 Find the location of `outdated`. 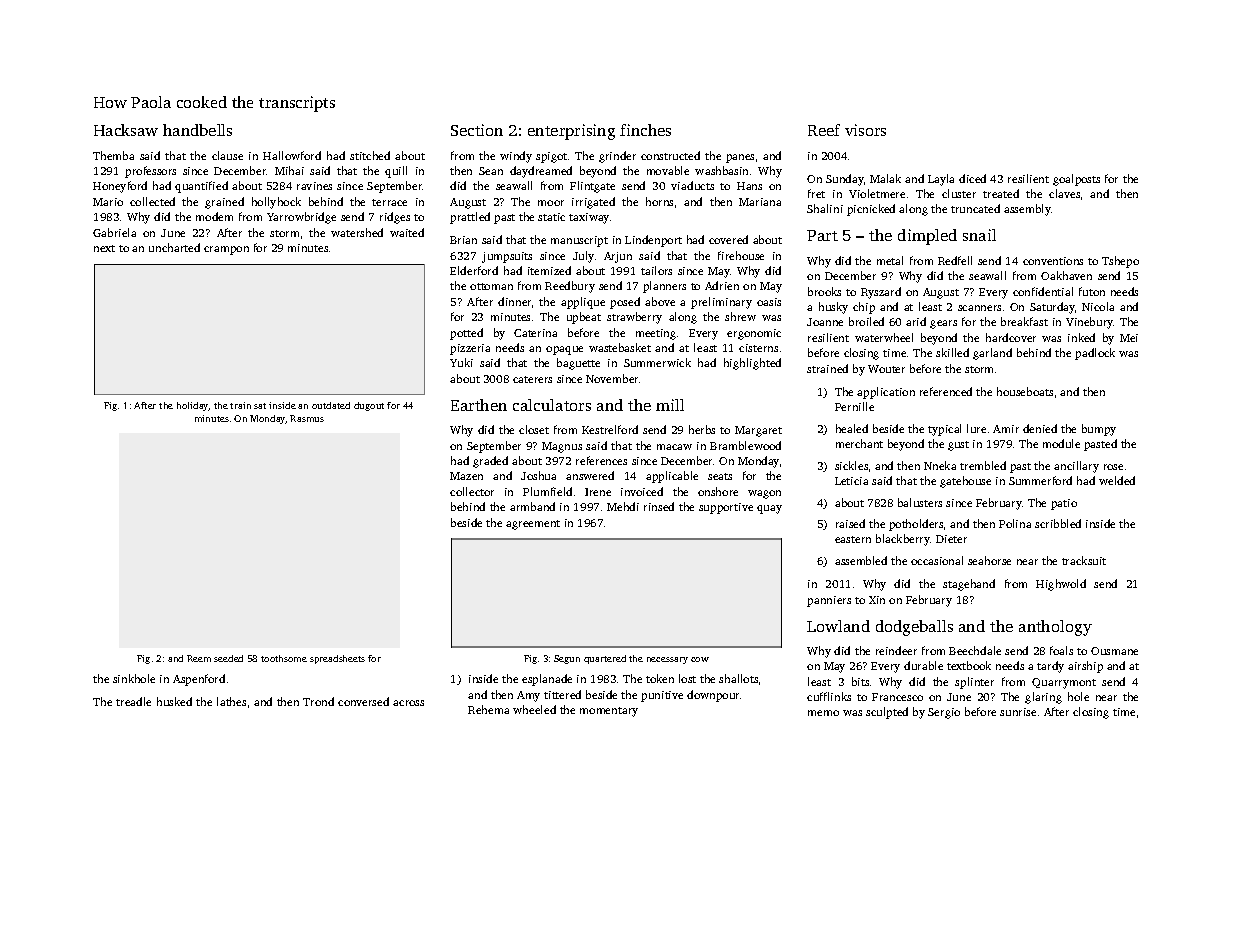

outdated is located at coordinates (331, 405).
